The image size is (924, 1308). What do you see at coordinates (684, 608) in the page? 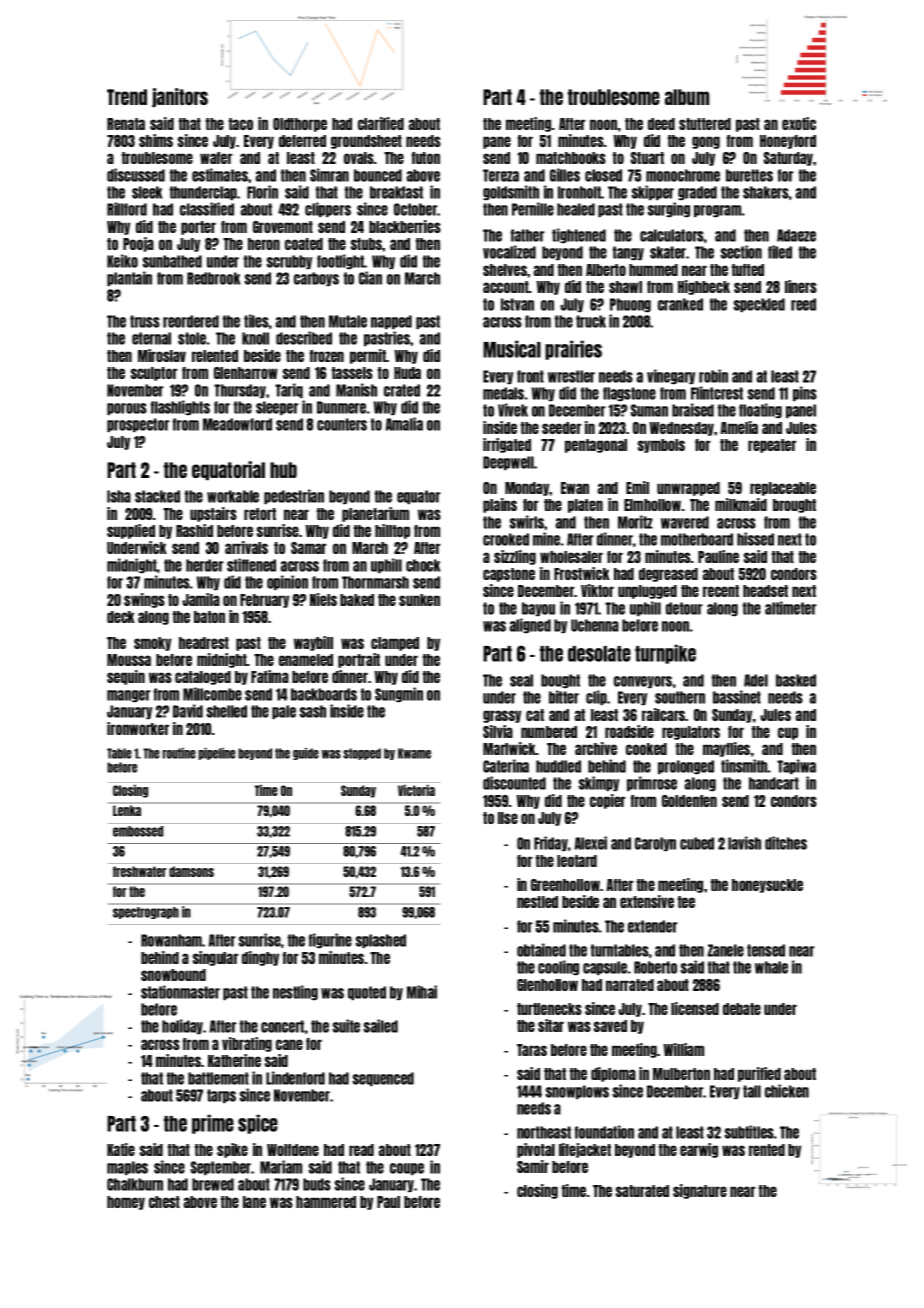
I see `detour` at bounding box center [684, 608].
